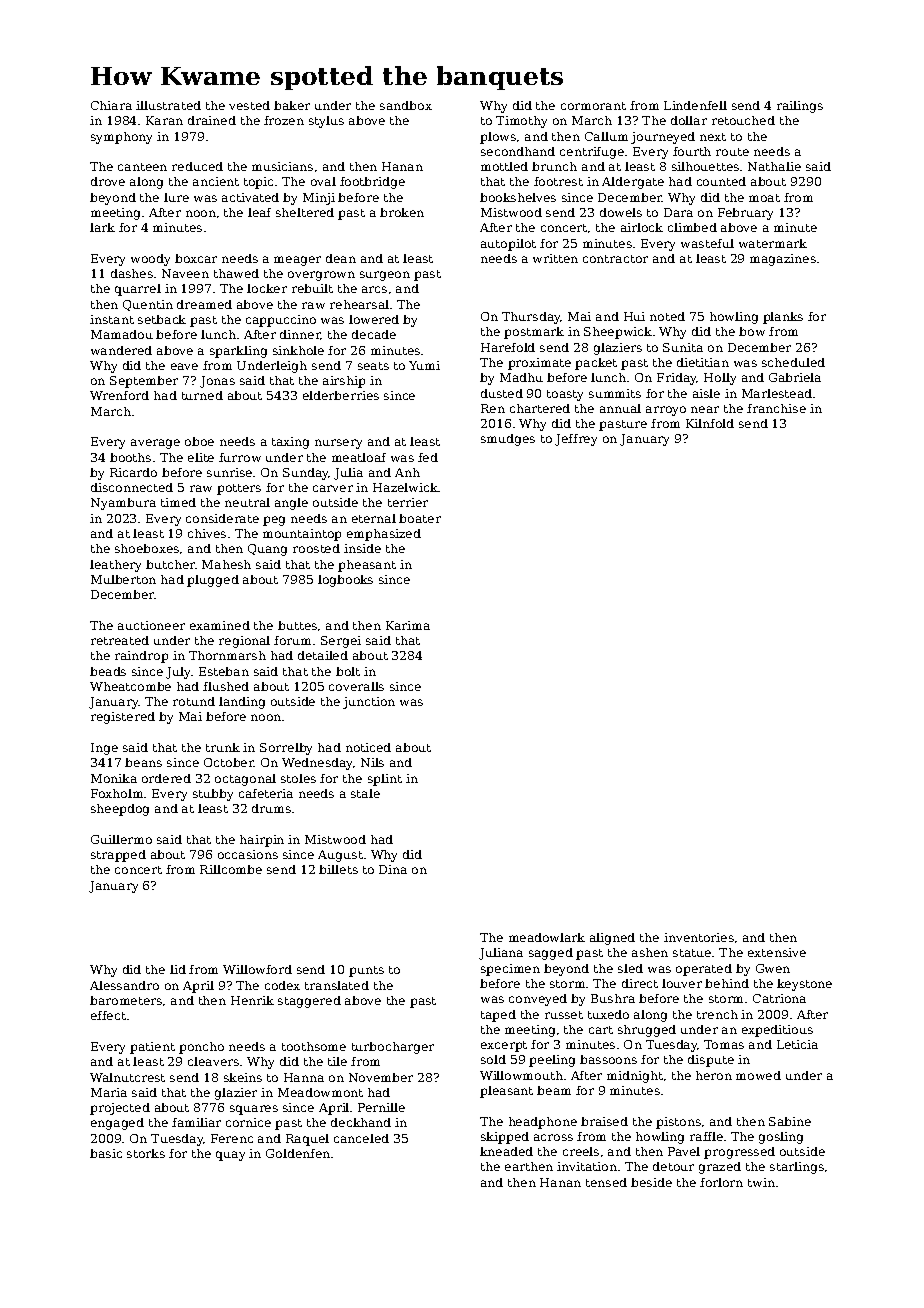  What do you see at coordinates (420, 518) in the page?
I see `boater` at bounding box center [420, 518].
